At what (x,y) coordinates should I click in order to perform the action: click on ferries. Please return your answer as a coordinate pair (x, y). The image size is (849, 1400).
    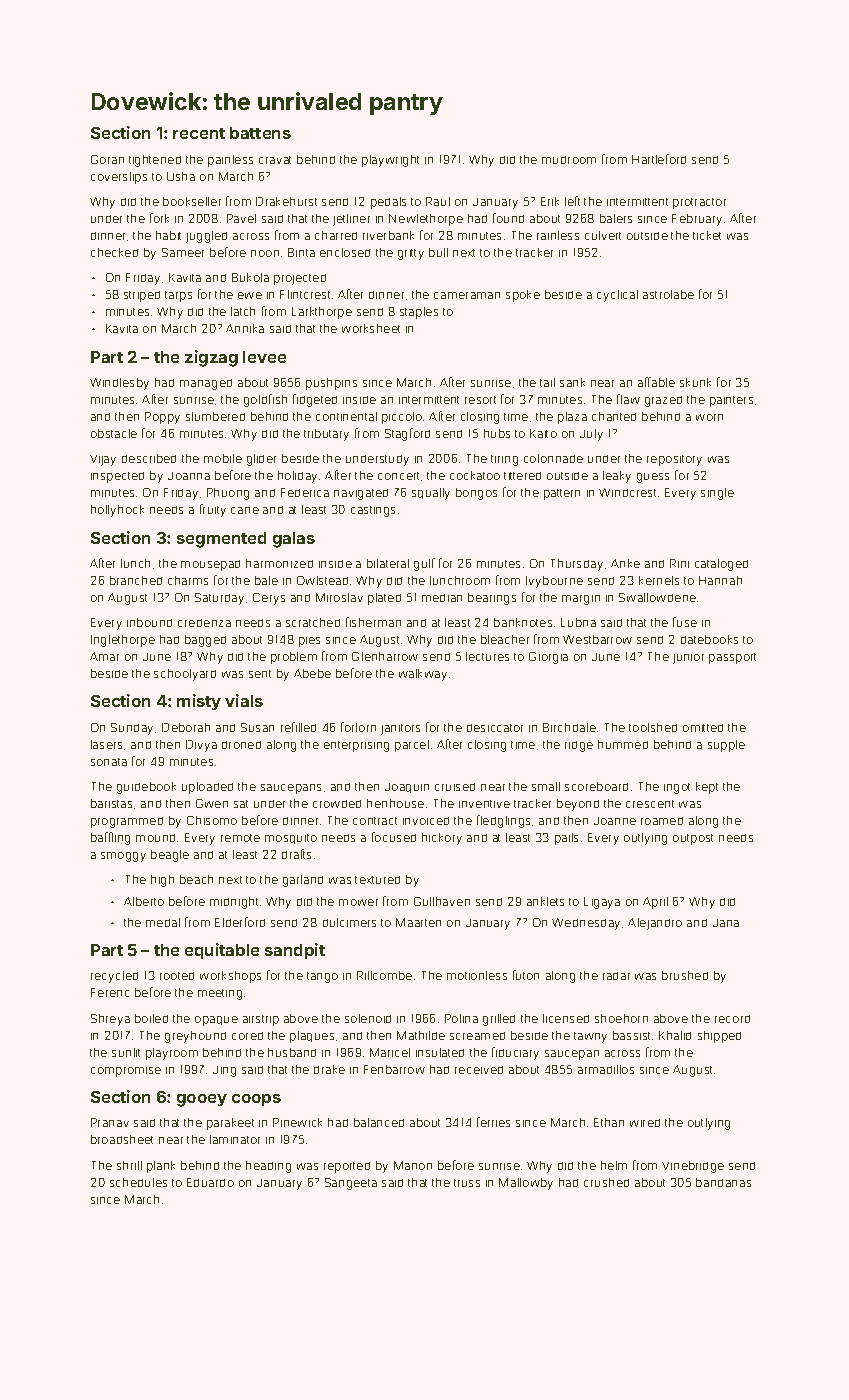
    Looking at the image, I should click on (493, 1122).
